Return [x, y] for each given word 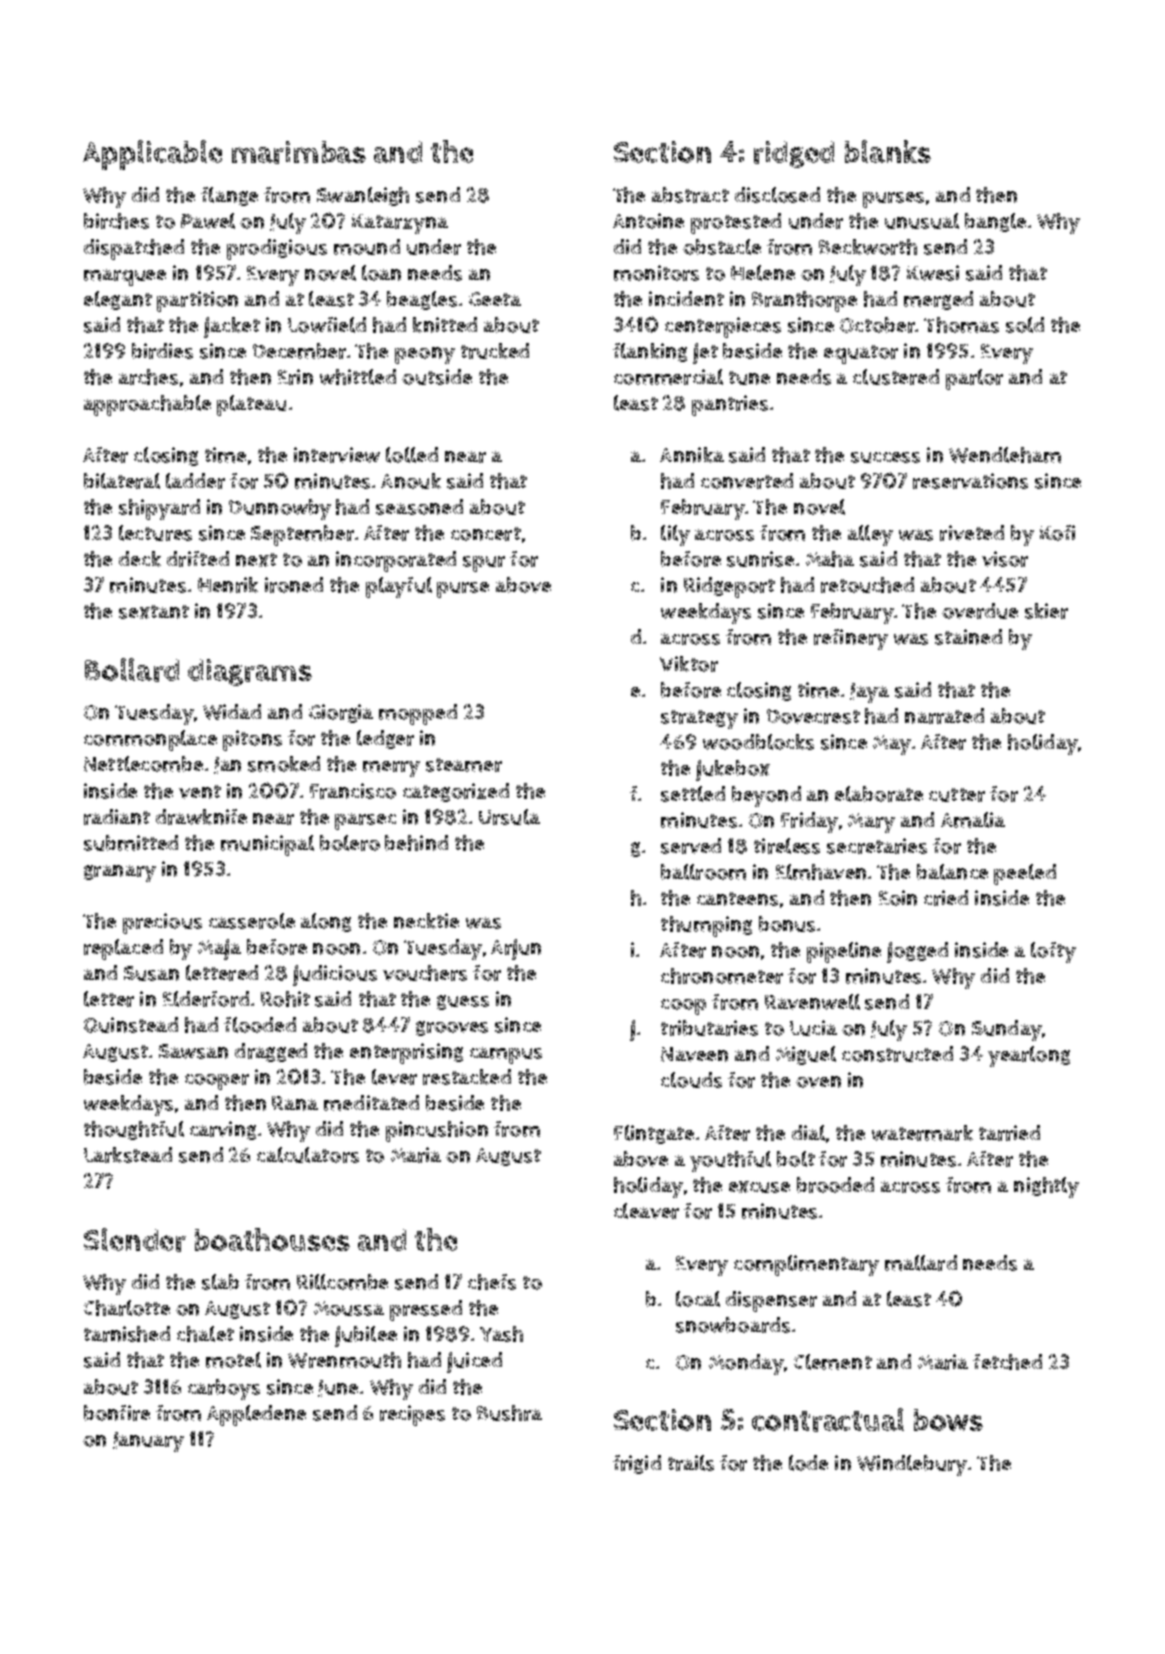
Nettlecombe [143, 764]
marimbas [299, 152]
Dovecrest [813, 716]
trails [691, 1463]
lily [675, 535]
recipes [412, 1415]
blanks [888, 151]
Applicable [152, 155]
